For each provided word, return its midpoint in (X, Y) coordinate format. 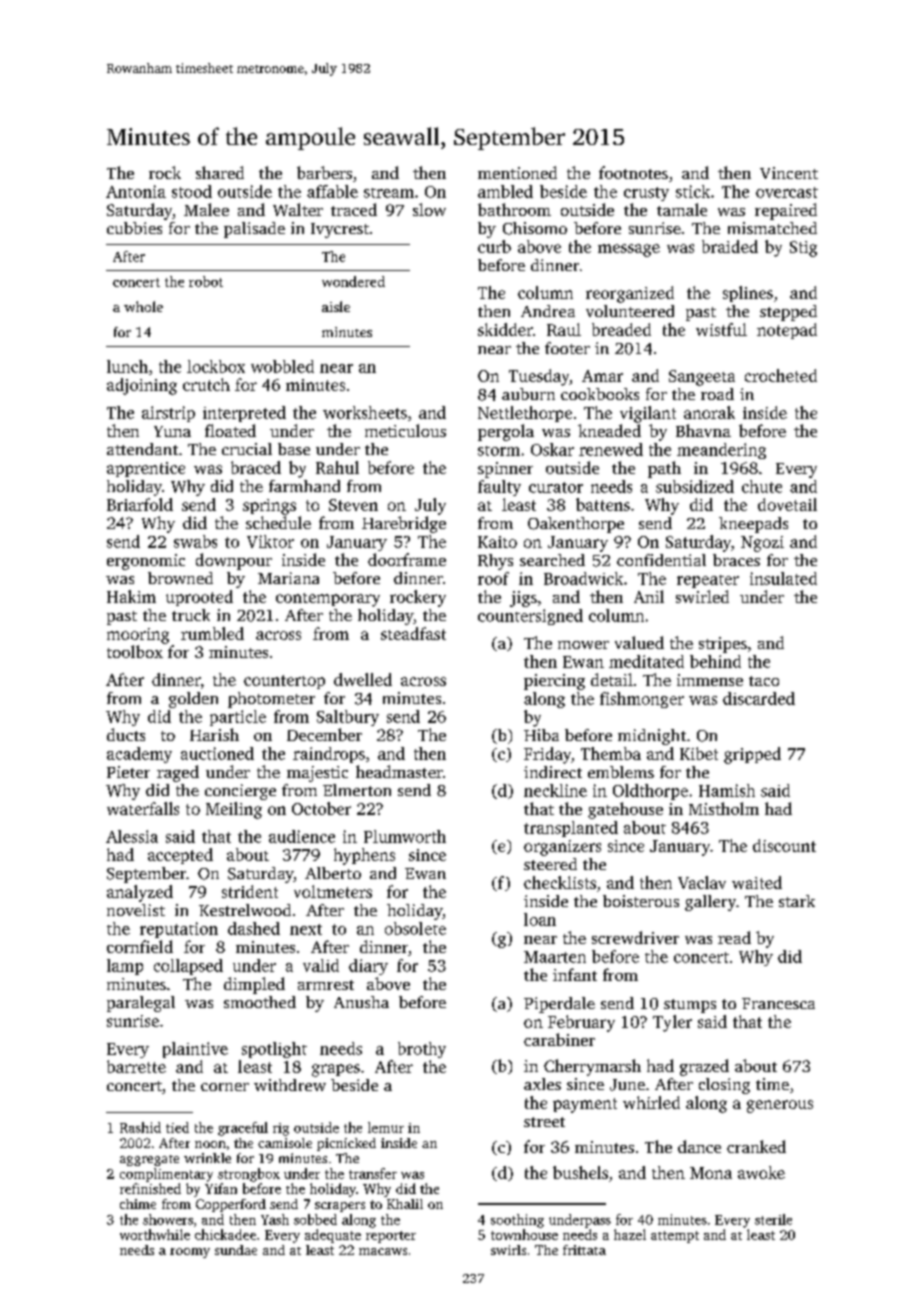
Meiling (234, 810)
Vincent (789, 173)
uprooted (199, 598)
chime (138, 1204)
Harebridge (404, 524)
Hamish (727, 790)
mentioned (517, 172)
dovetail (787, 504)
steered (550, 864)
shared (220, 172)
